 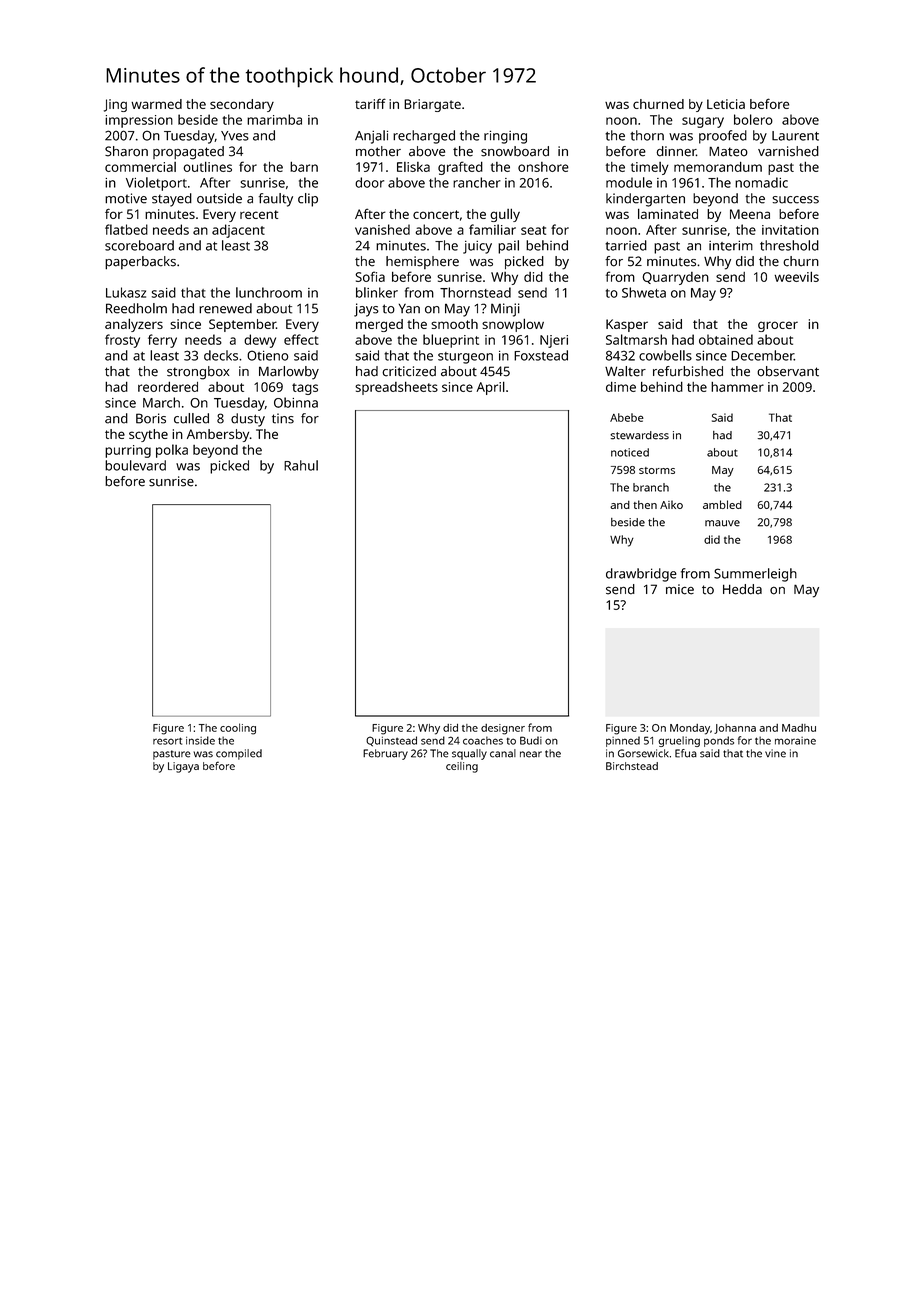 I want to click on recent, so click(x=259, y=214).
